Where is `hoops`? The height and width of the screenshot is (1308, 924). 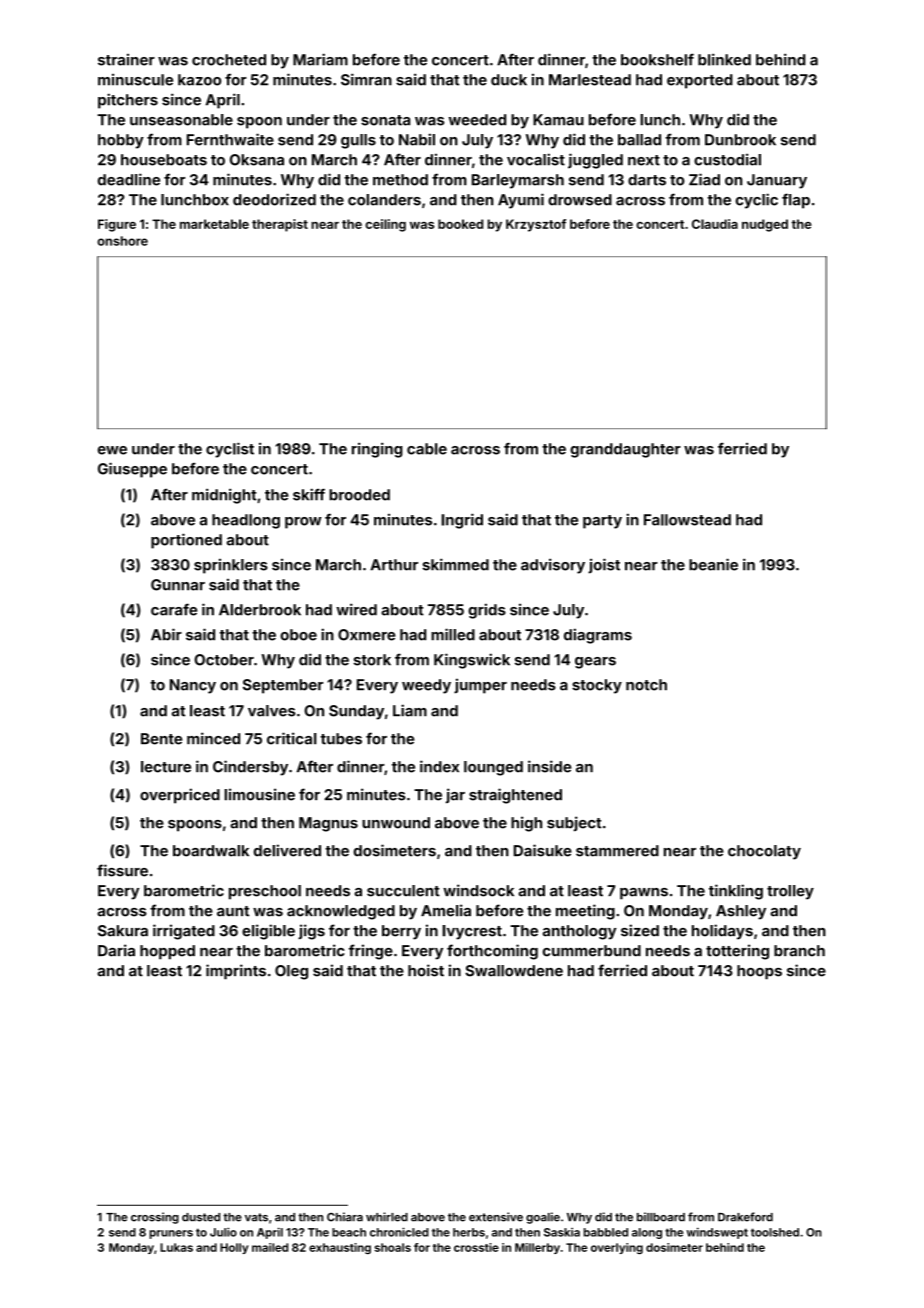 hoops is located at coordinates (759, 972).
